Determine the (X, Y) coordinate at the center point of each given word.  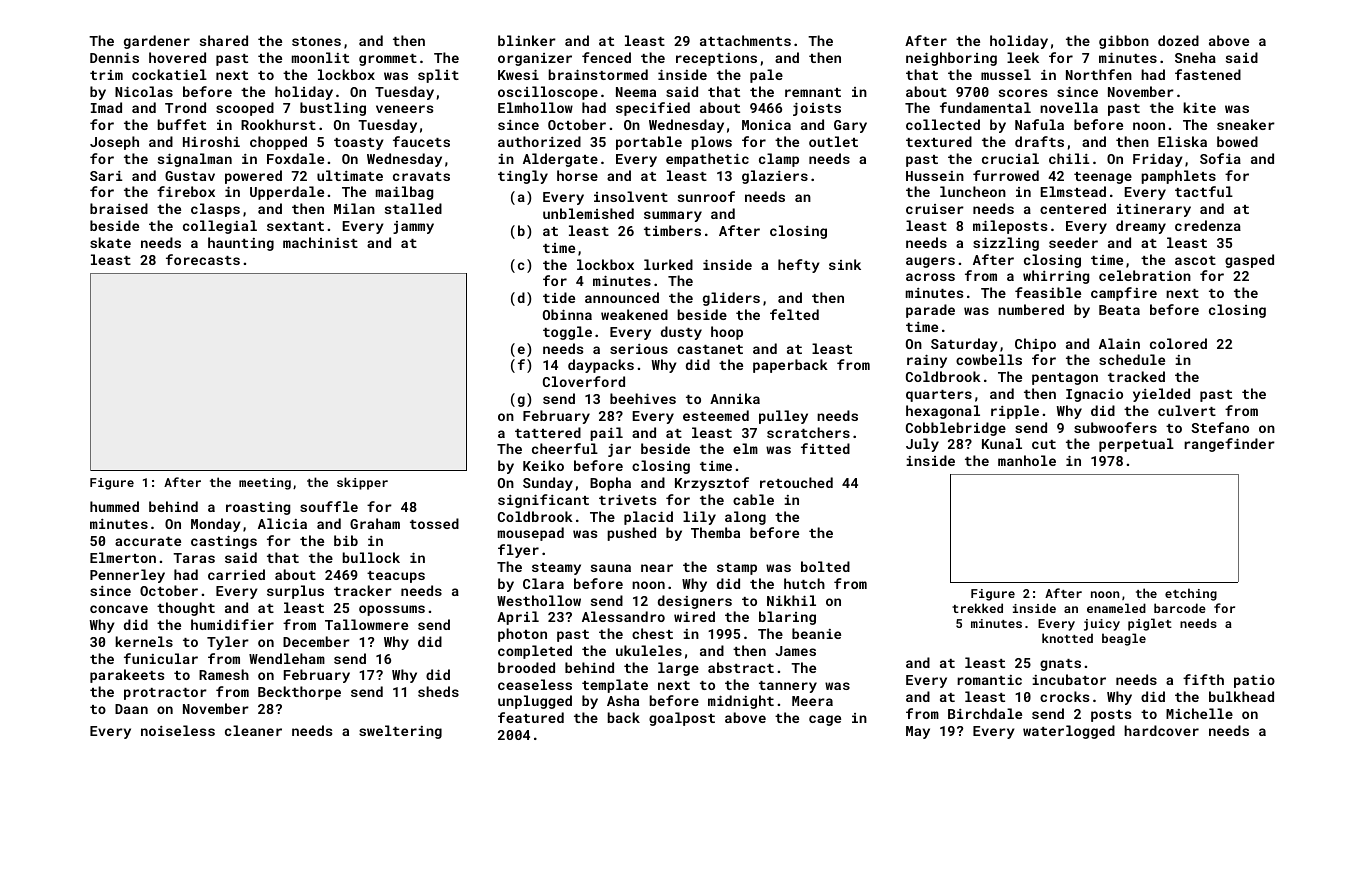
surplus (295, 592)
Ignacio (1094, 395)
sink (845, 264)
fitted (825, 448)
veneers (404, 109)
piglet (1150, 624)
